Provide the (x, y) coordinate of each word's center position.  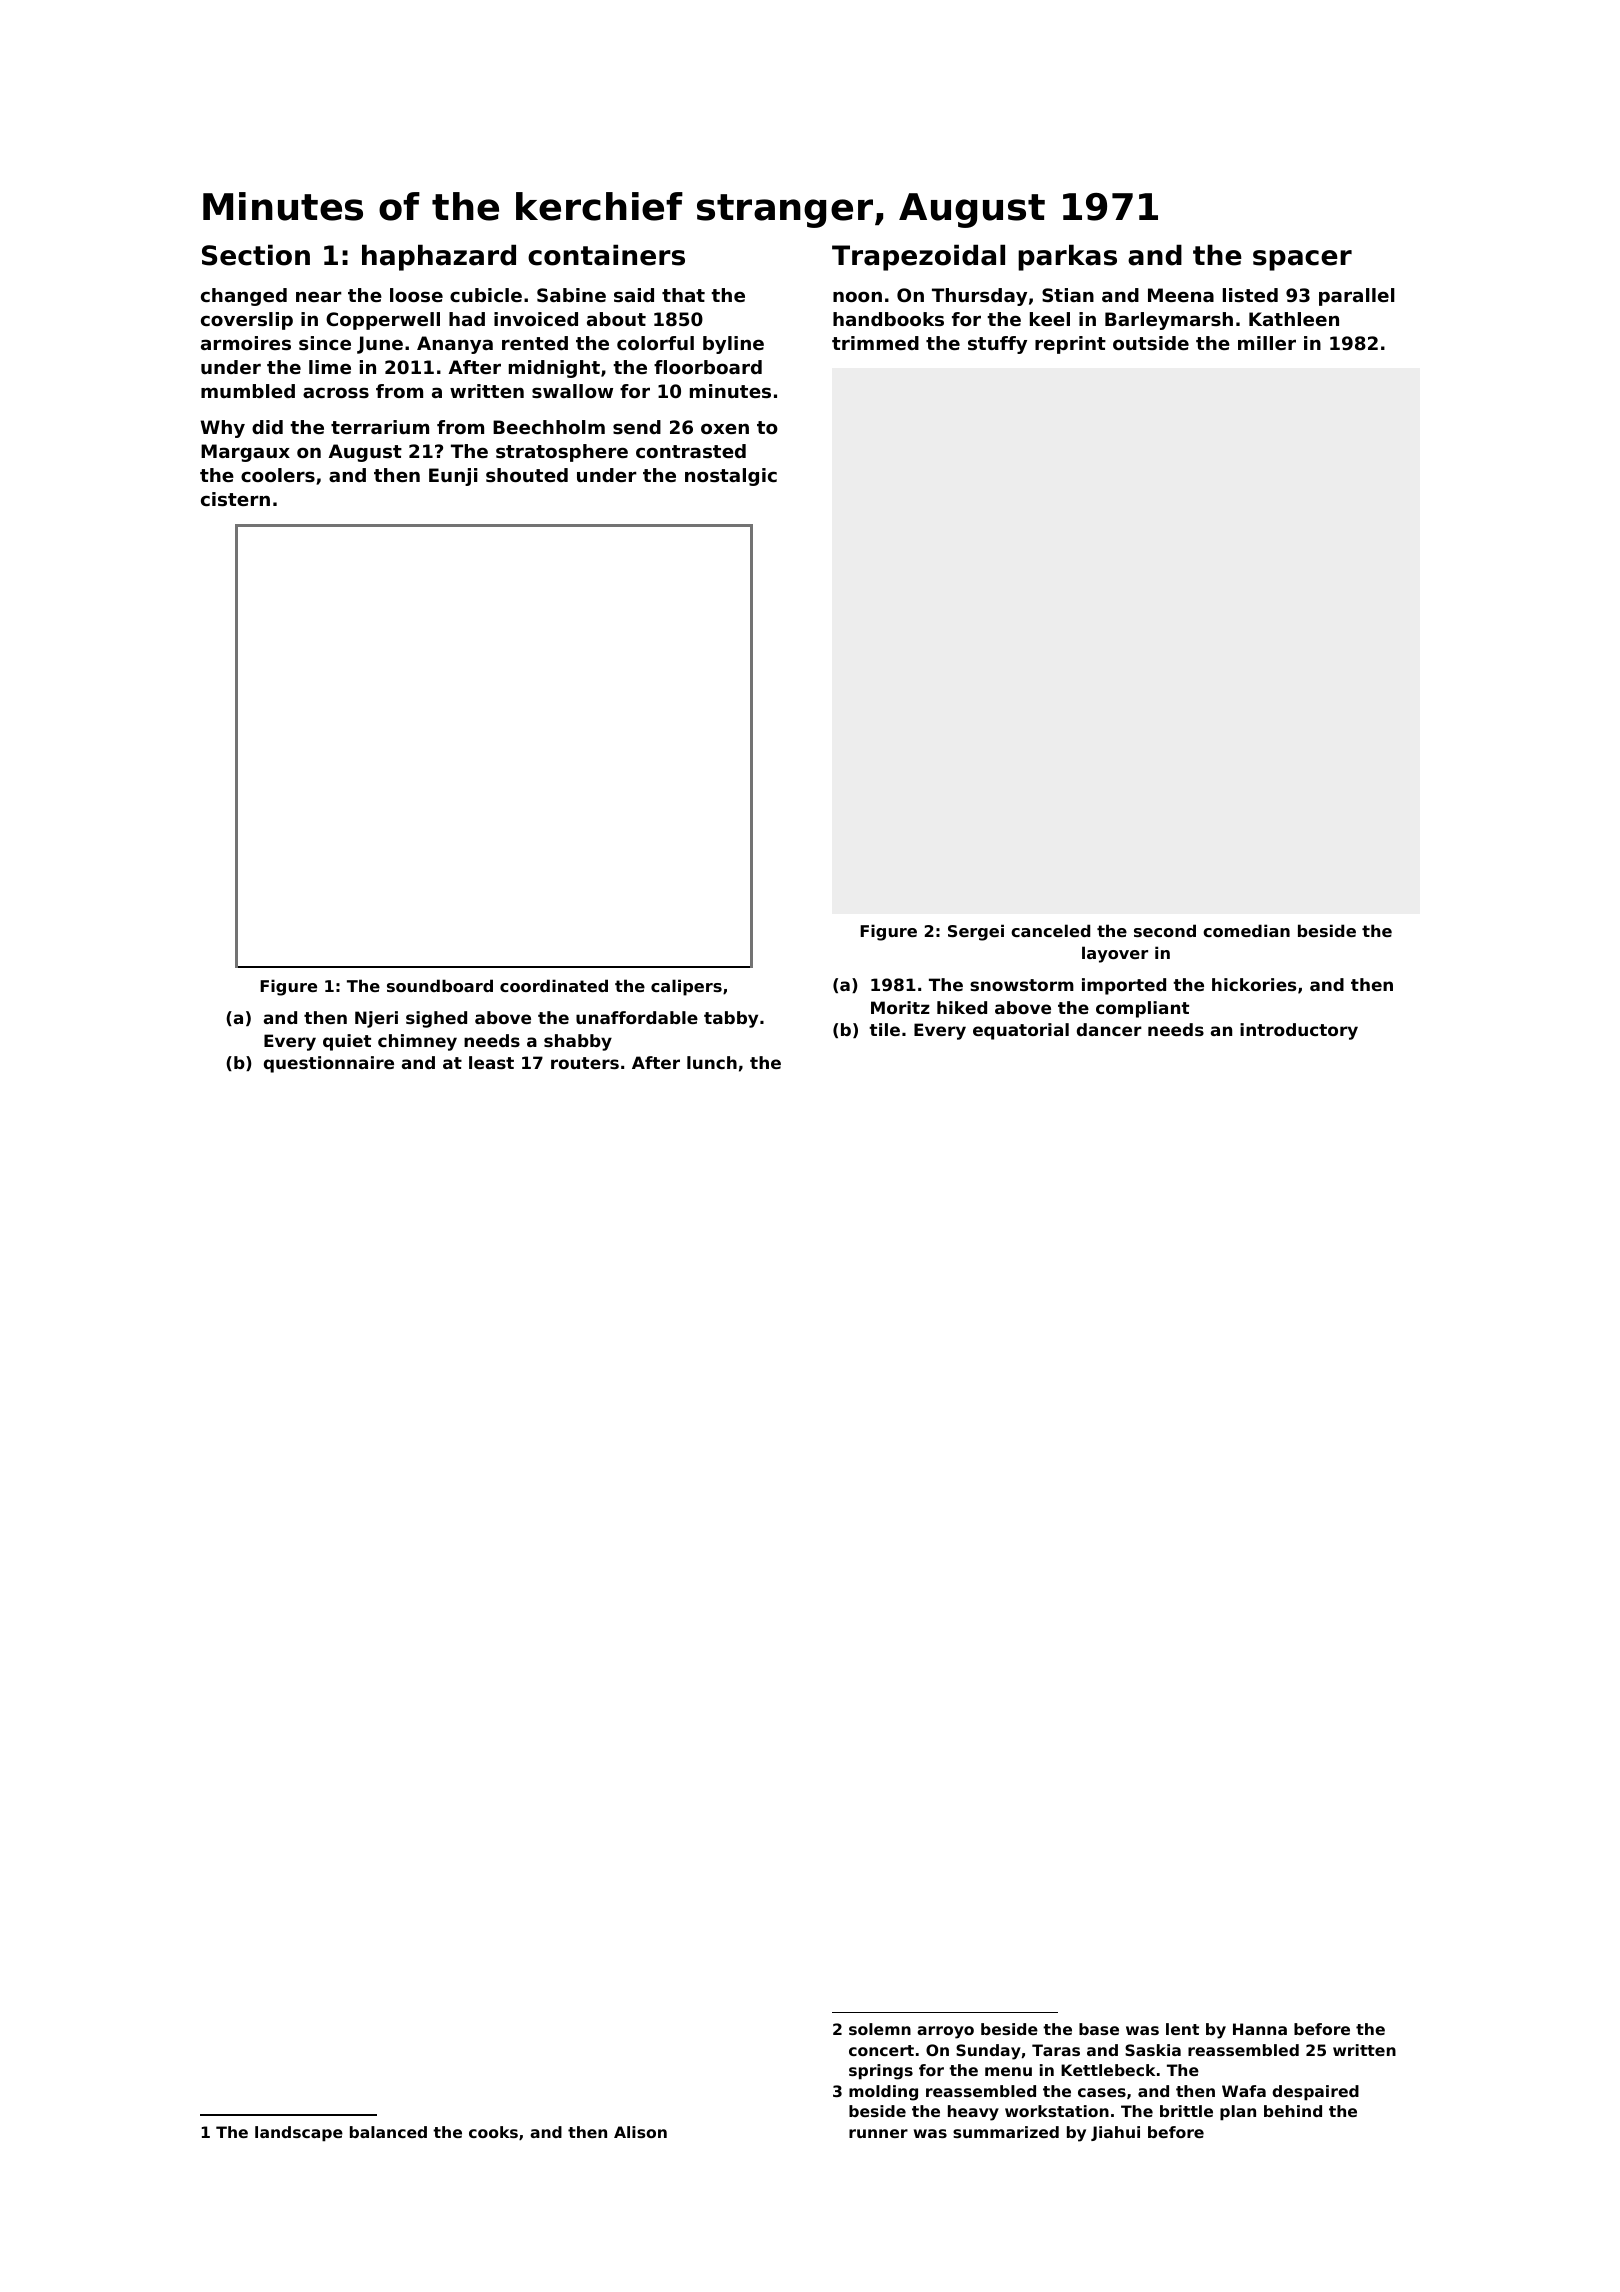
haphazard (439, 257)
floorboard (708, 367)
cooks (493, 2132)
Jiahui (1115, 2133)
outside (1151, 343)
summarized (1006, 2132)
